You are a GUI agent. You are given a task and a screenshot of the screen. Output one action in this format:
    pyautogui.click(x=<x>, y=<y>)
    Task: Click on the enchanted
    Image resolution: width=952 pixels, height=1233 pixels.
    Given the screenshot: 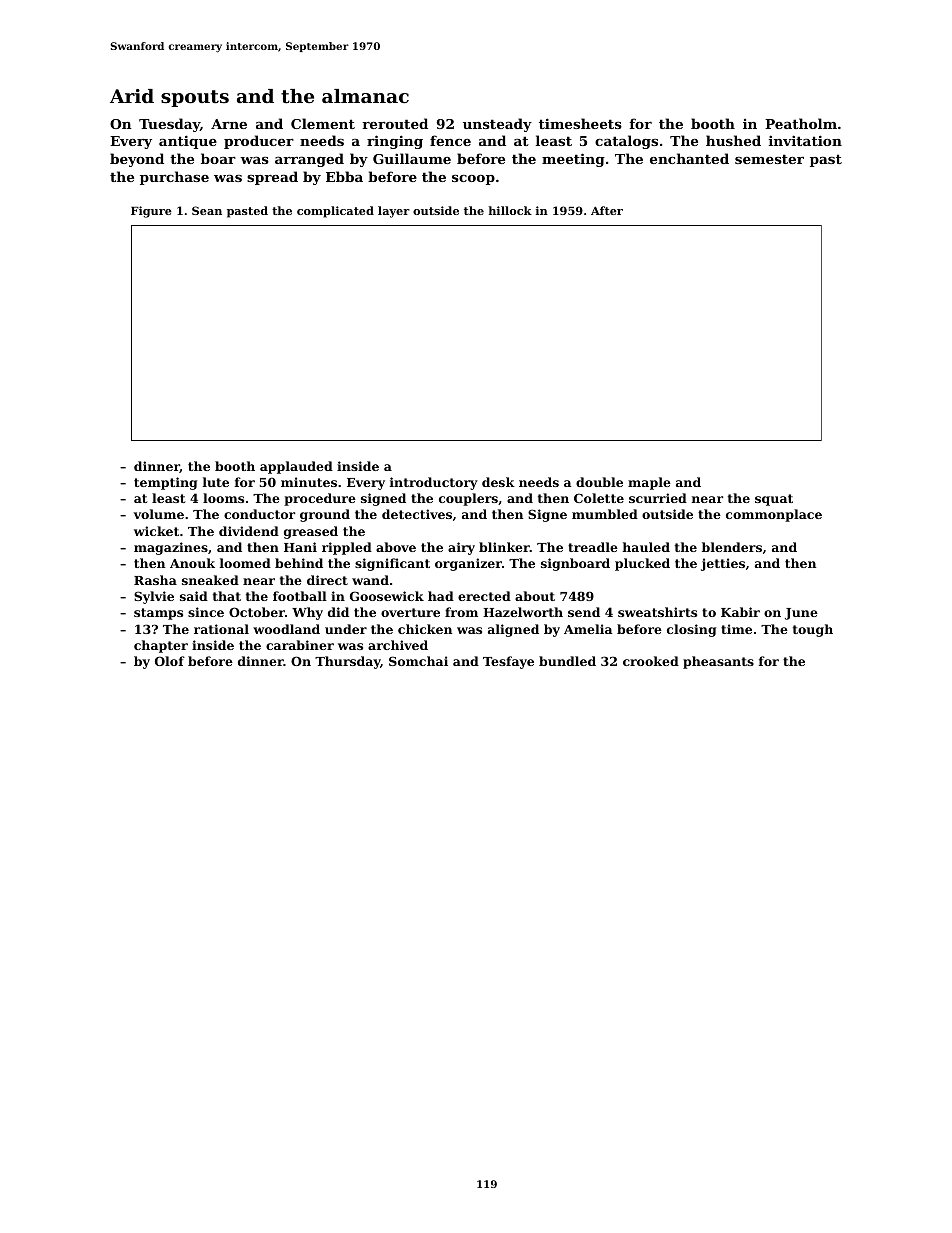 What is the action you would take?
    pyautogui.click(x=689, y=158)
